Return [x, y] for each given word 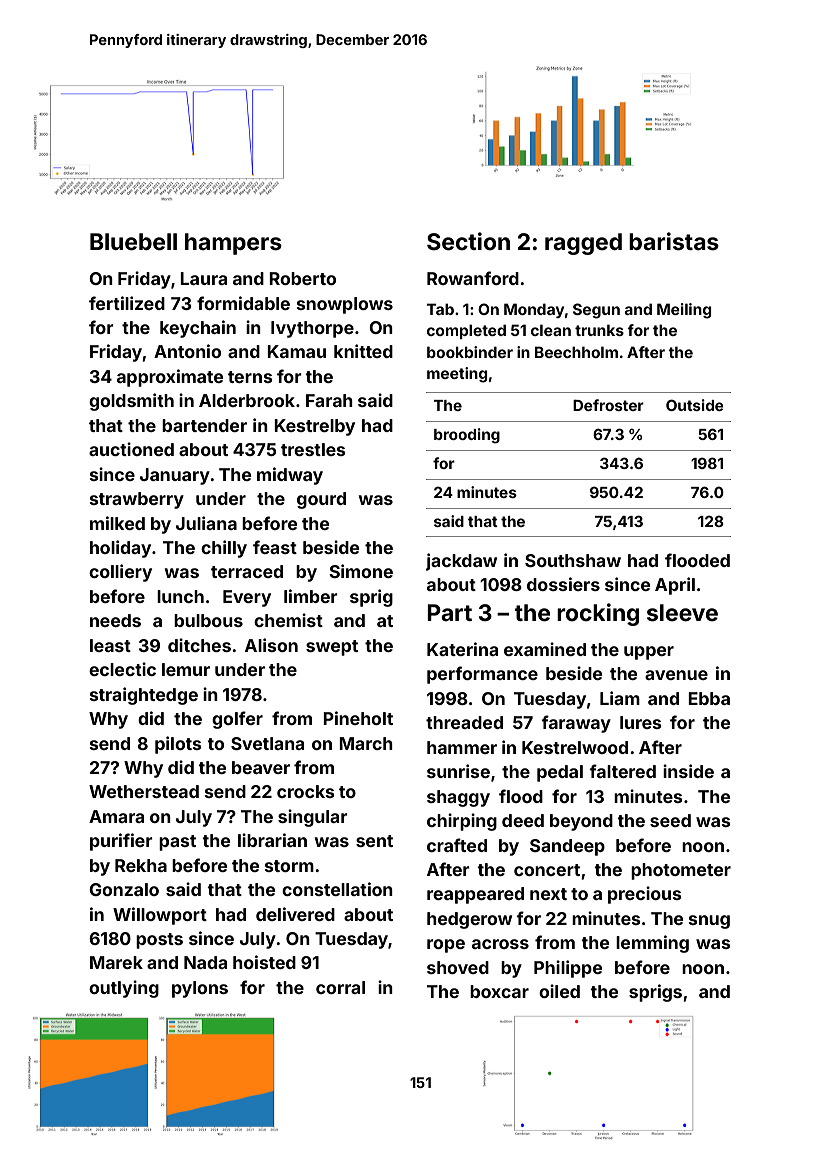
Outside [695, 405]
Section [468, 241]
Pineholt [358, 718]
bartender [204, 425]
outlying [124, 989]
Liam [620, 698]
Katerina [462, 649]
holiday [120, 549]
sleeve [682, 613]
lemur [186, 669]
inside [688, 771]
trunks [599, 330]
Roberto [302, 278]
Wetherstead [144, 791]
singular [313, 818]
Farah [329, 400]
